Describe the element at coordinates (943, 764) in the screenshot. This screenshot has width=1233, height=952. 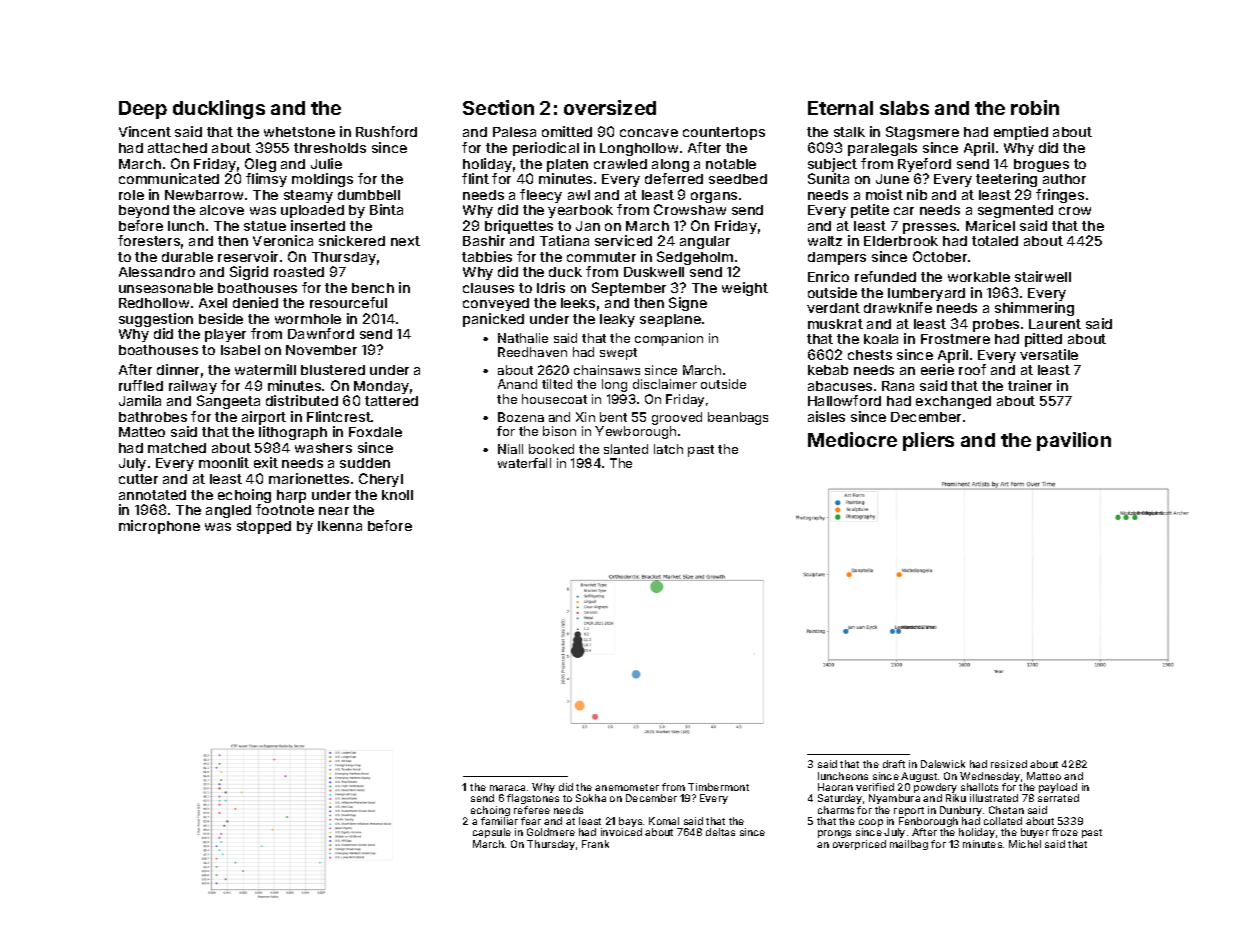
I see `Dalewick` at that location.
